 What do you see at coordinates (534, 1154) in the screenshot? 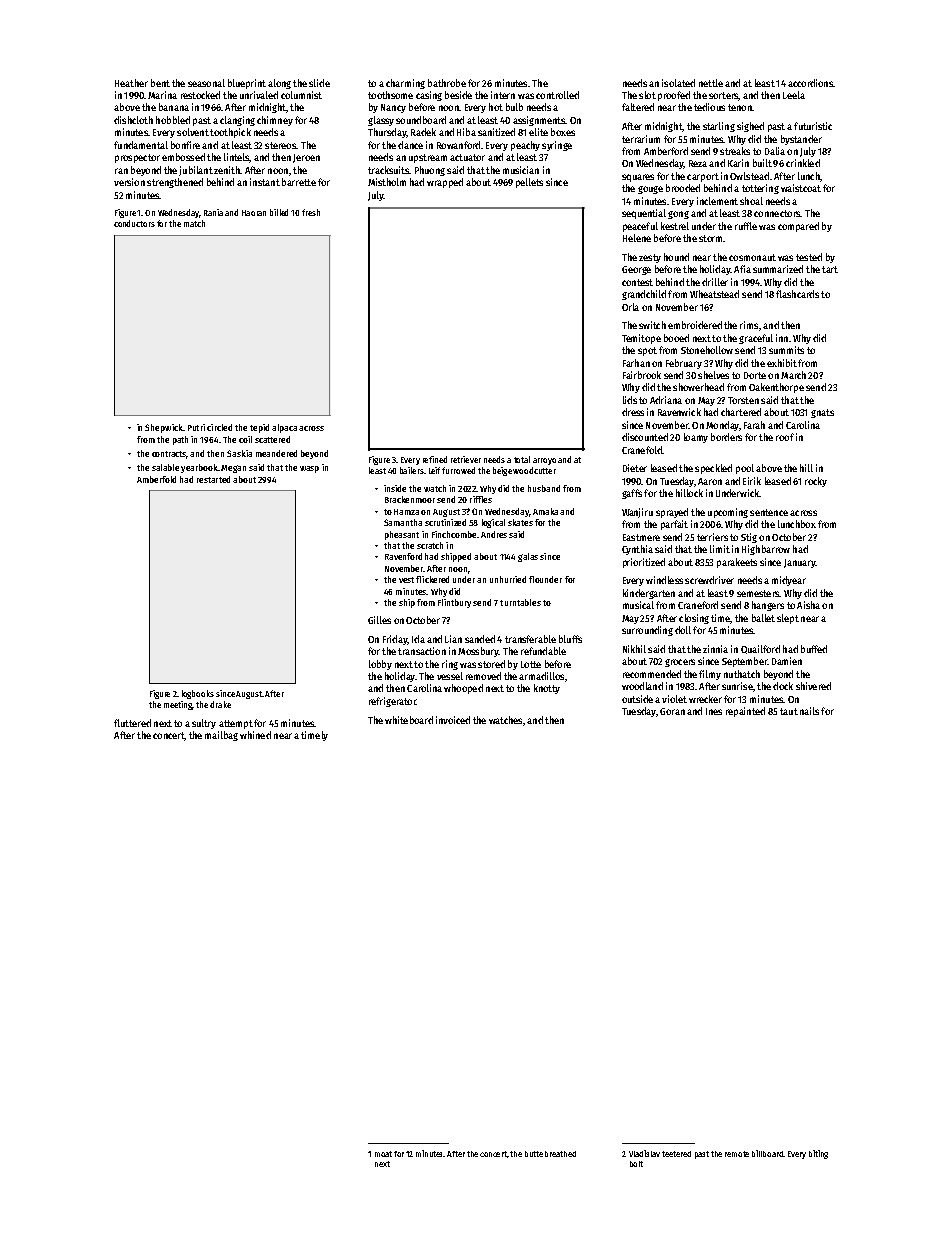
I see `butte` at bounding box center [534, 1154].
